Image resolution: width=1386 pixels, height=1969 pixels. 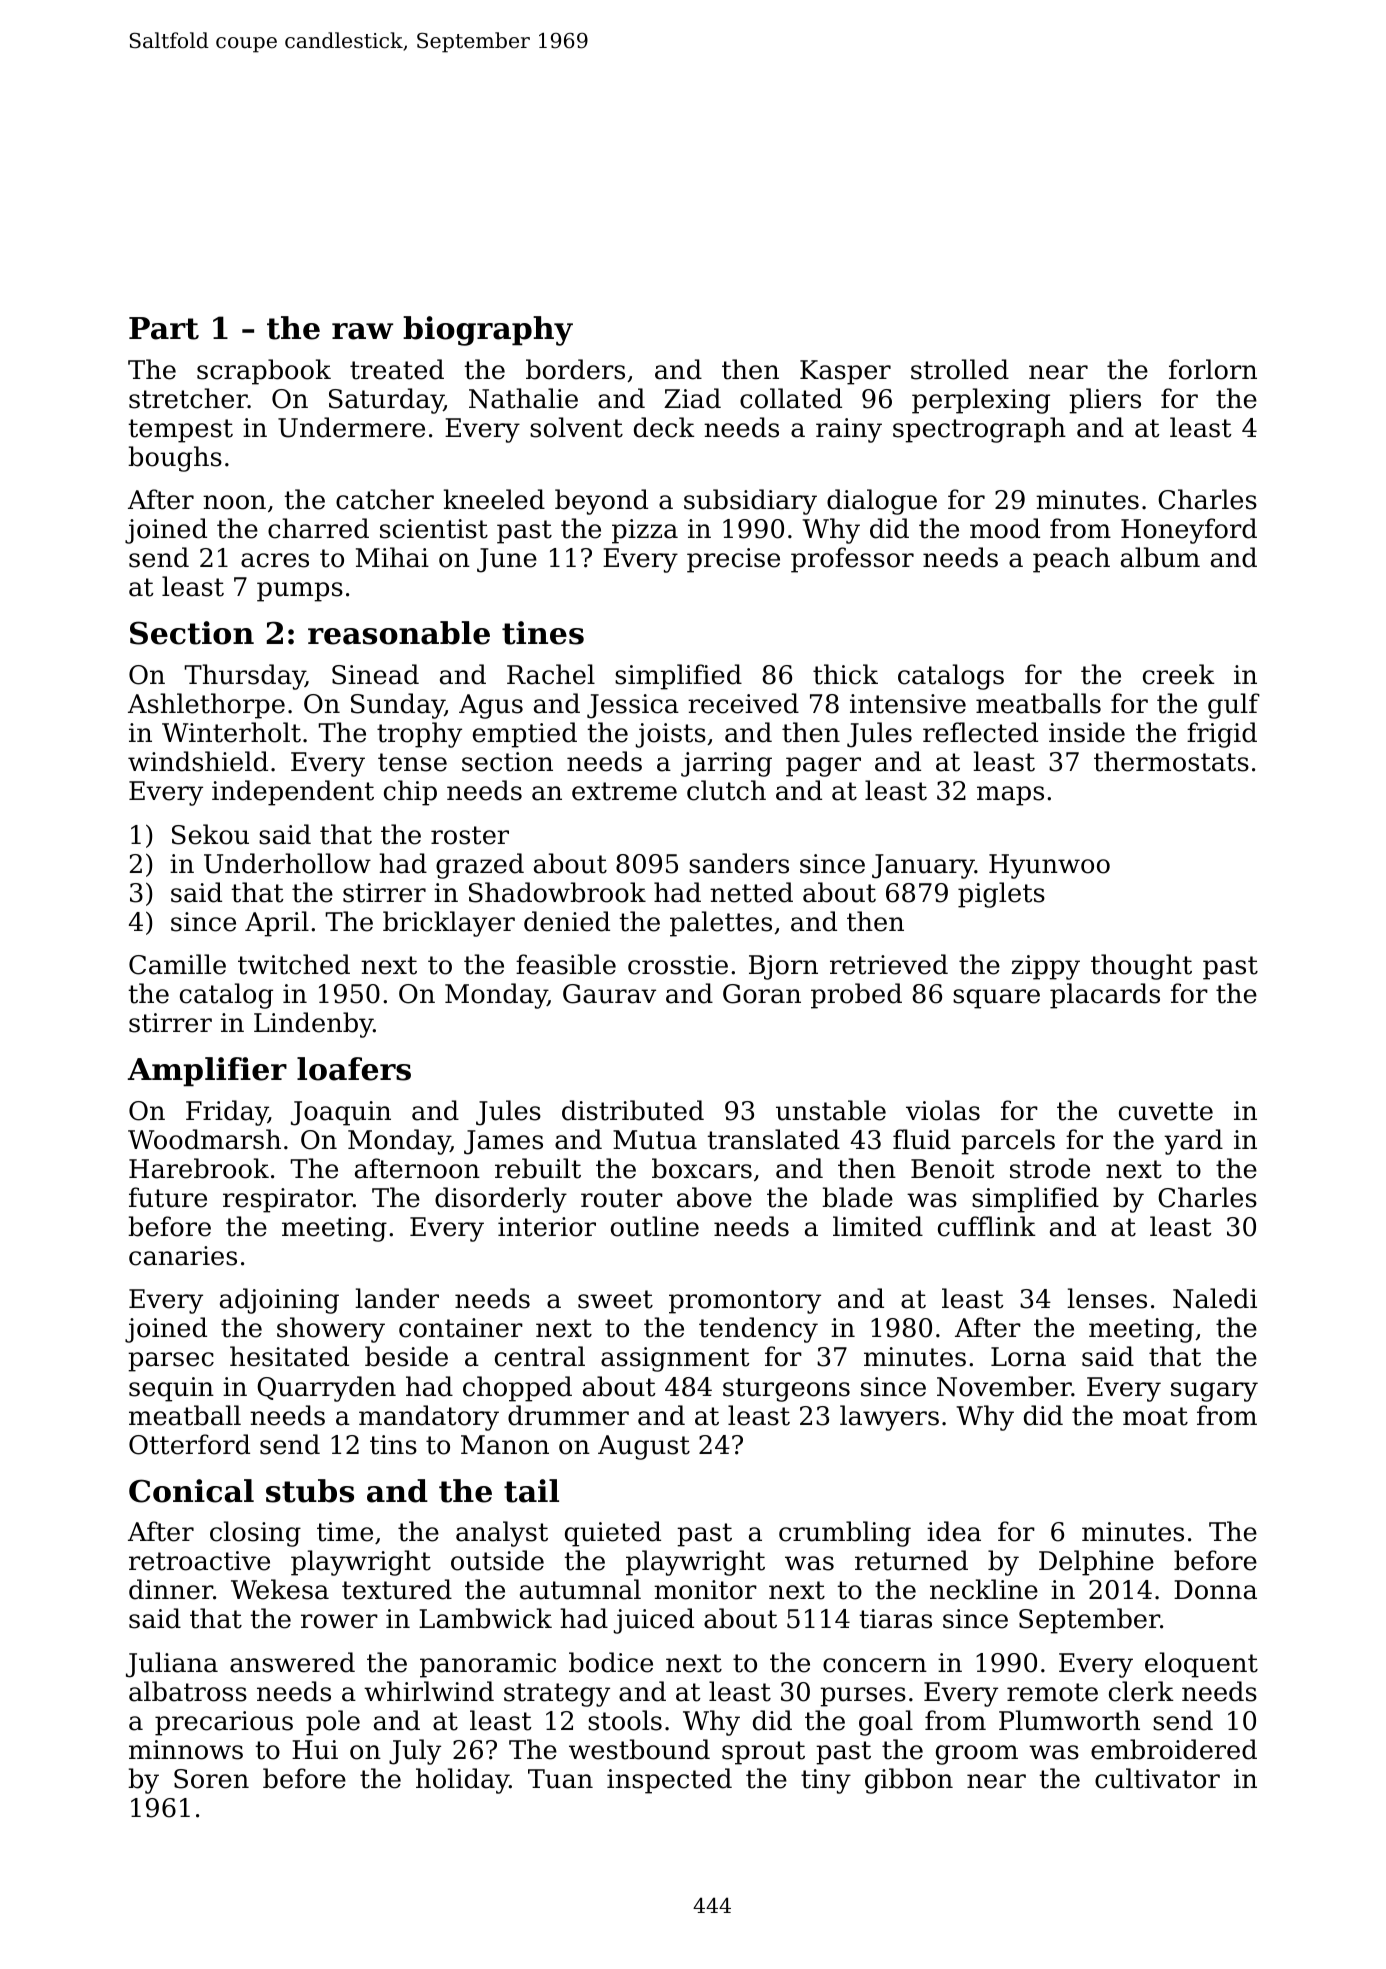 What do you see at coordinates (960, 369) in the screenshot?
I see `strolled` at bounding box center [960, 369].
